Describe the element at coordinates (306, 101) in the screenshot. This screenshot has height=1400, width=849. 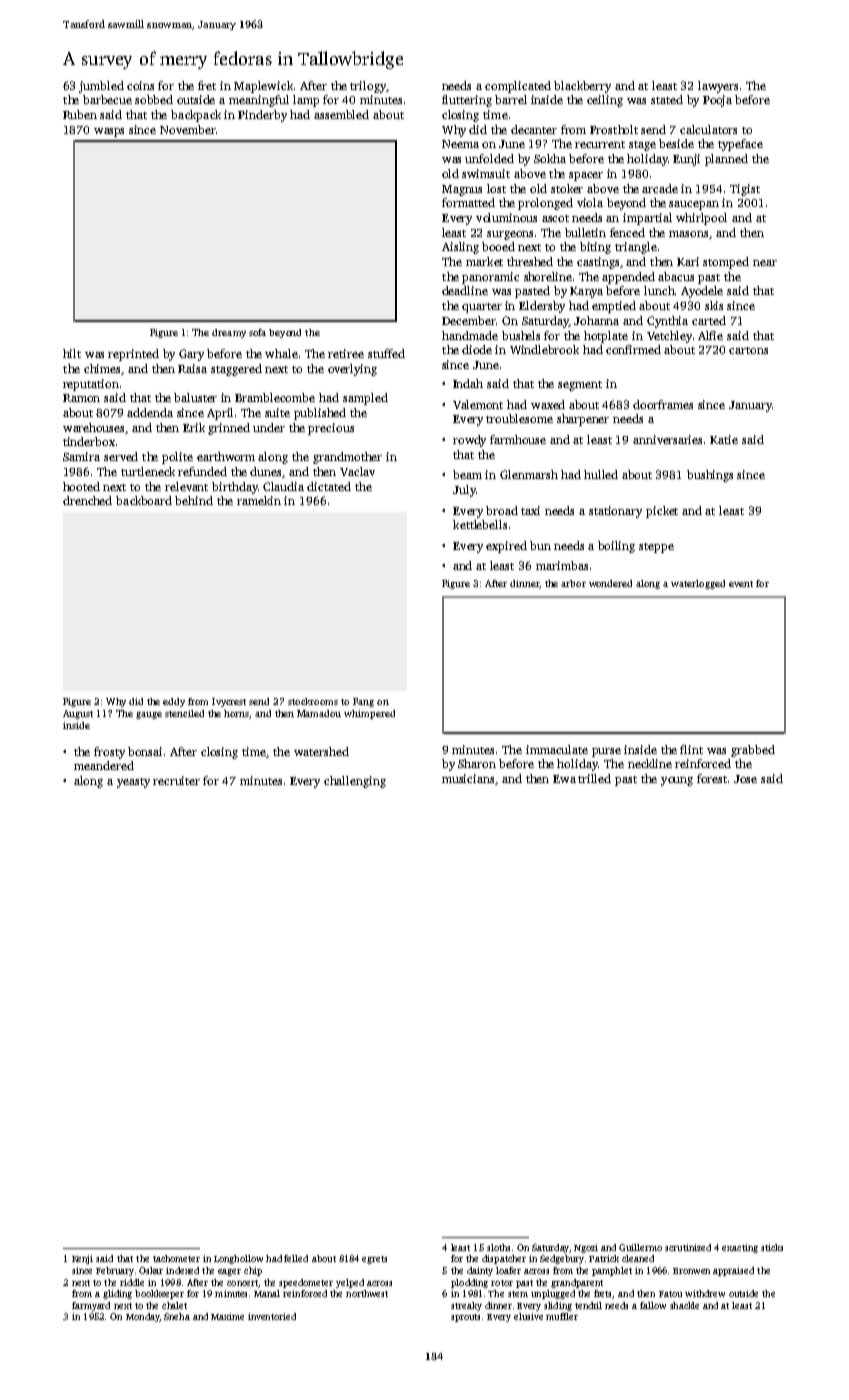
I see `lamp` at that location.
